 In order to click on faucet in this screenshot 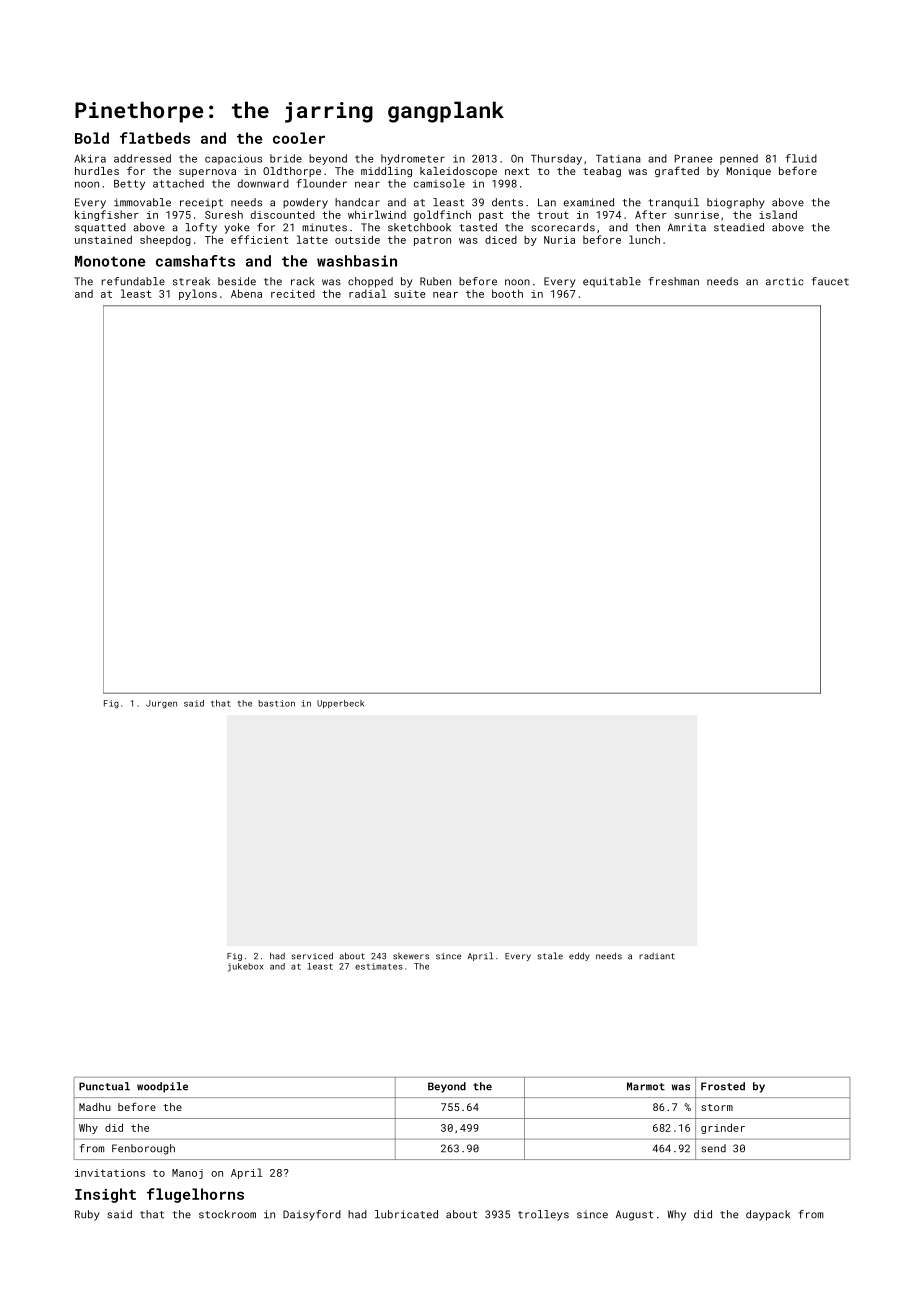, I will do `click(830, 281)`.
